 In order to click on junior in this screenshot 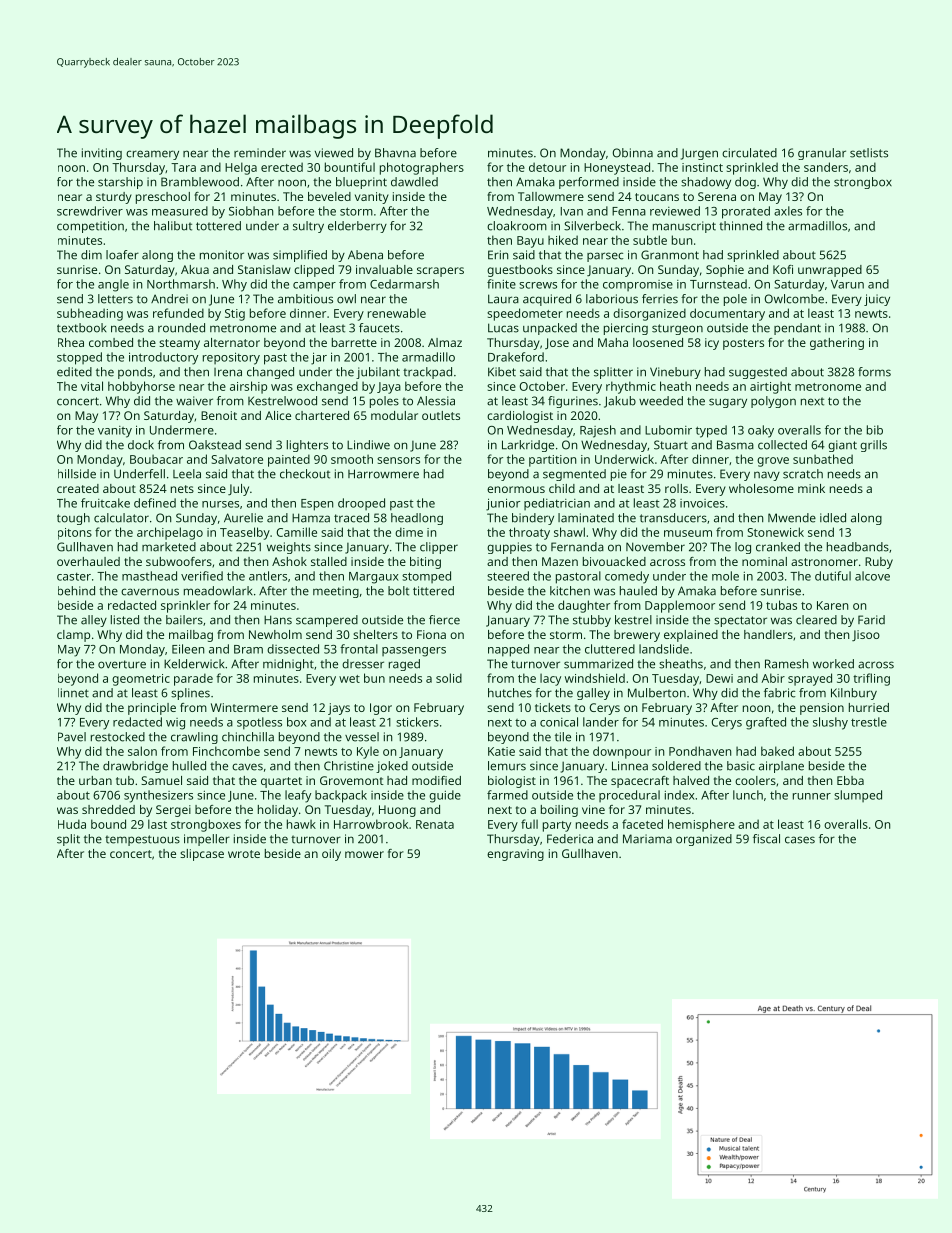, I will do `click(503, 504)`.
